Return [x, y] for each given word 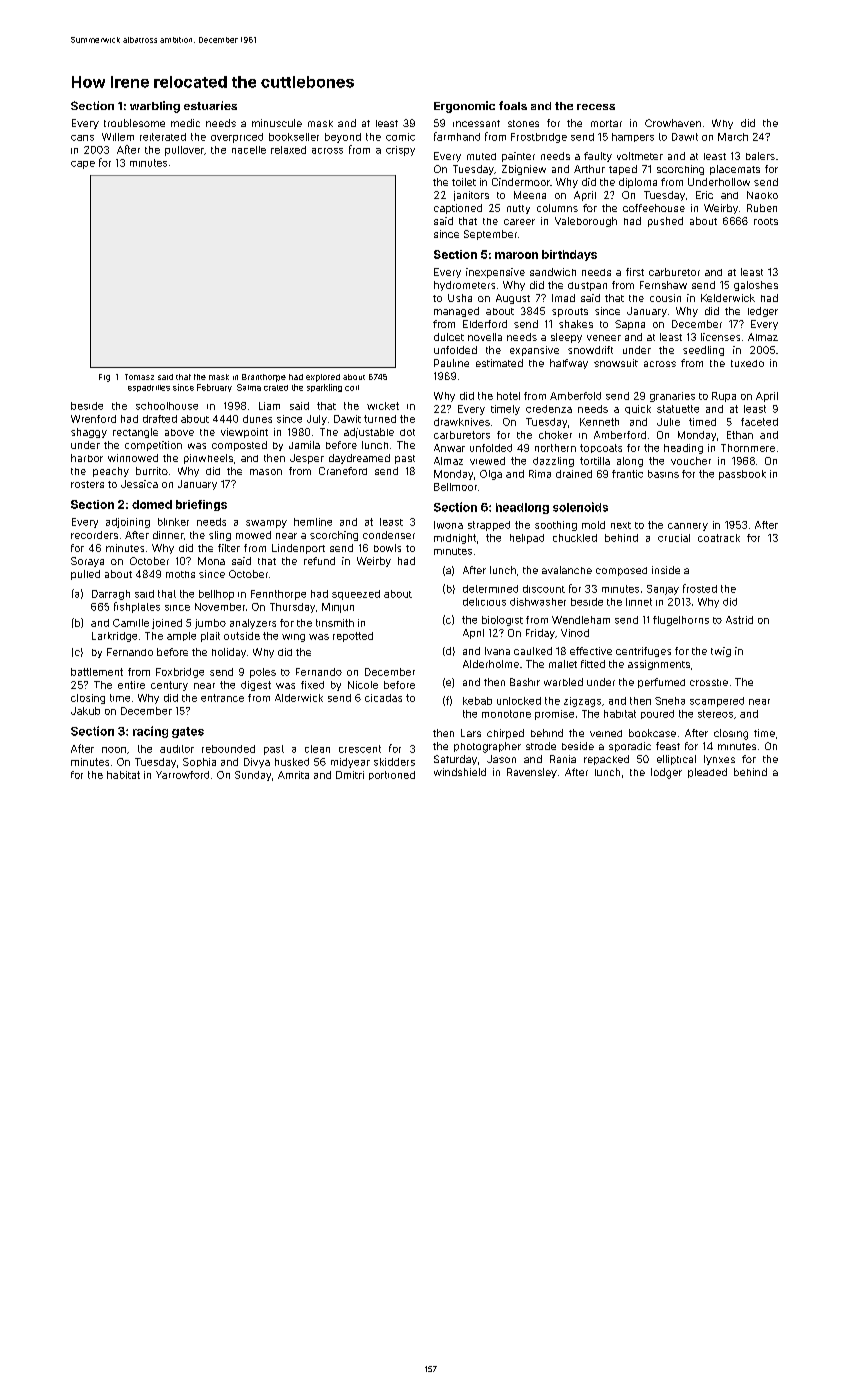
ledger [763, 312]
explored [323, 378]
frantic [627, 474]
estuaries [210, 105]
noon [114, 750]
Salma [249, 387]
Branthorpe [264, 378]
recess [596, 107]
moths [180, 574]
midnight [455, 539]
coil [352, 388]
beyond [343, 138]
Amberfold [575, 396]
